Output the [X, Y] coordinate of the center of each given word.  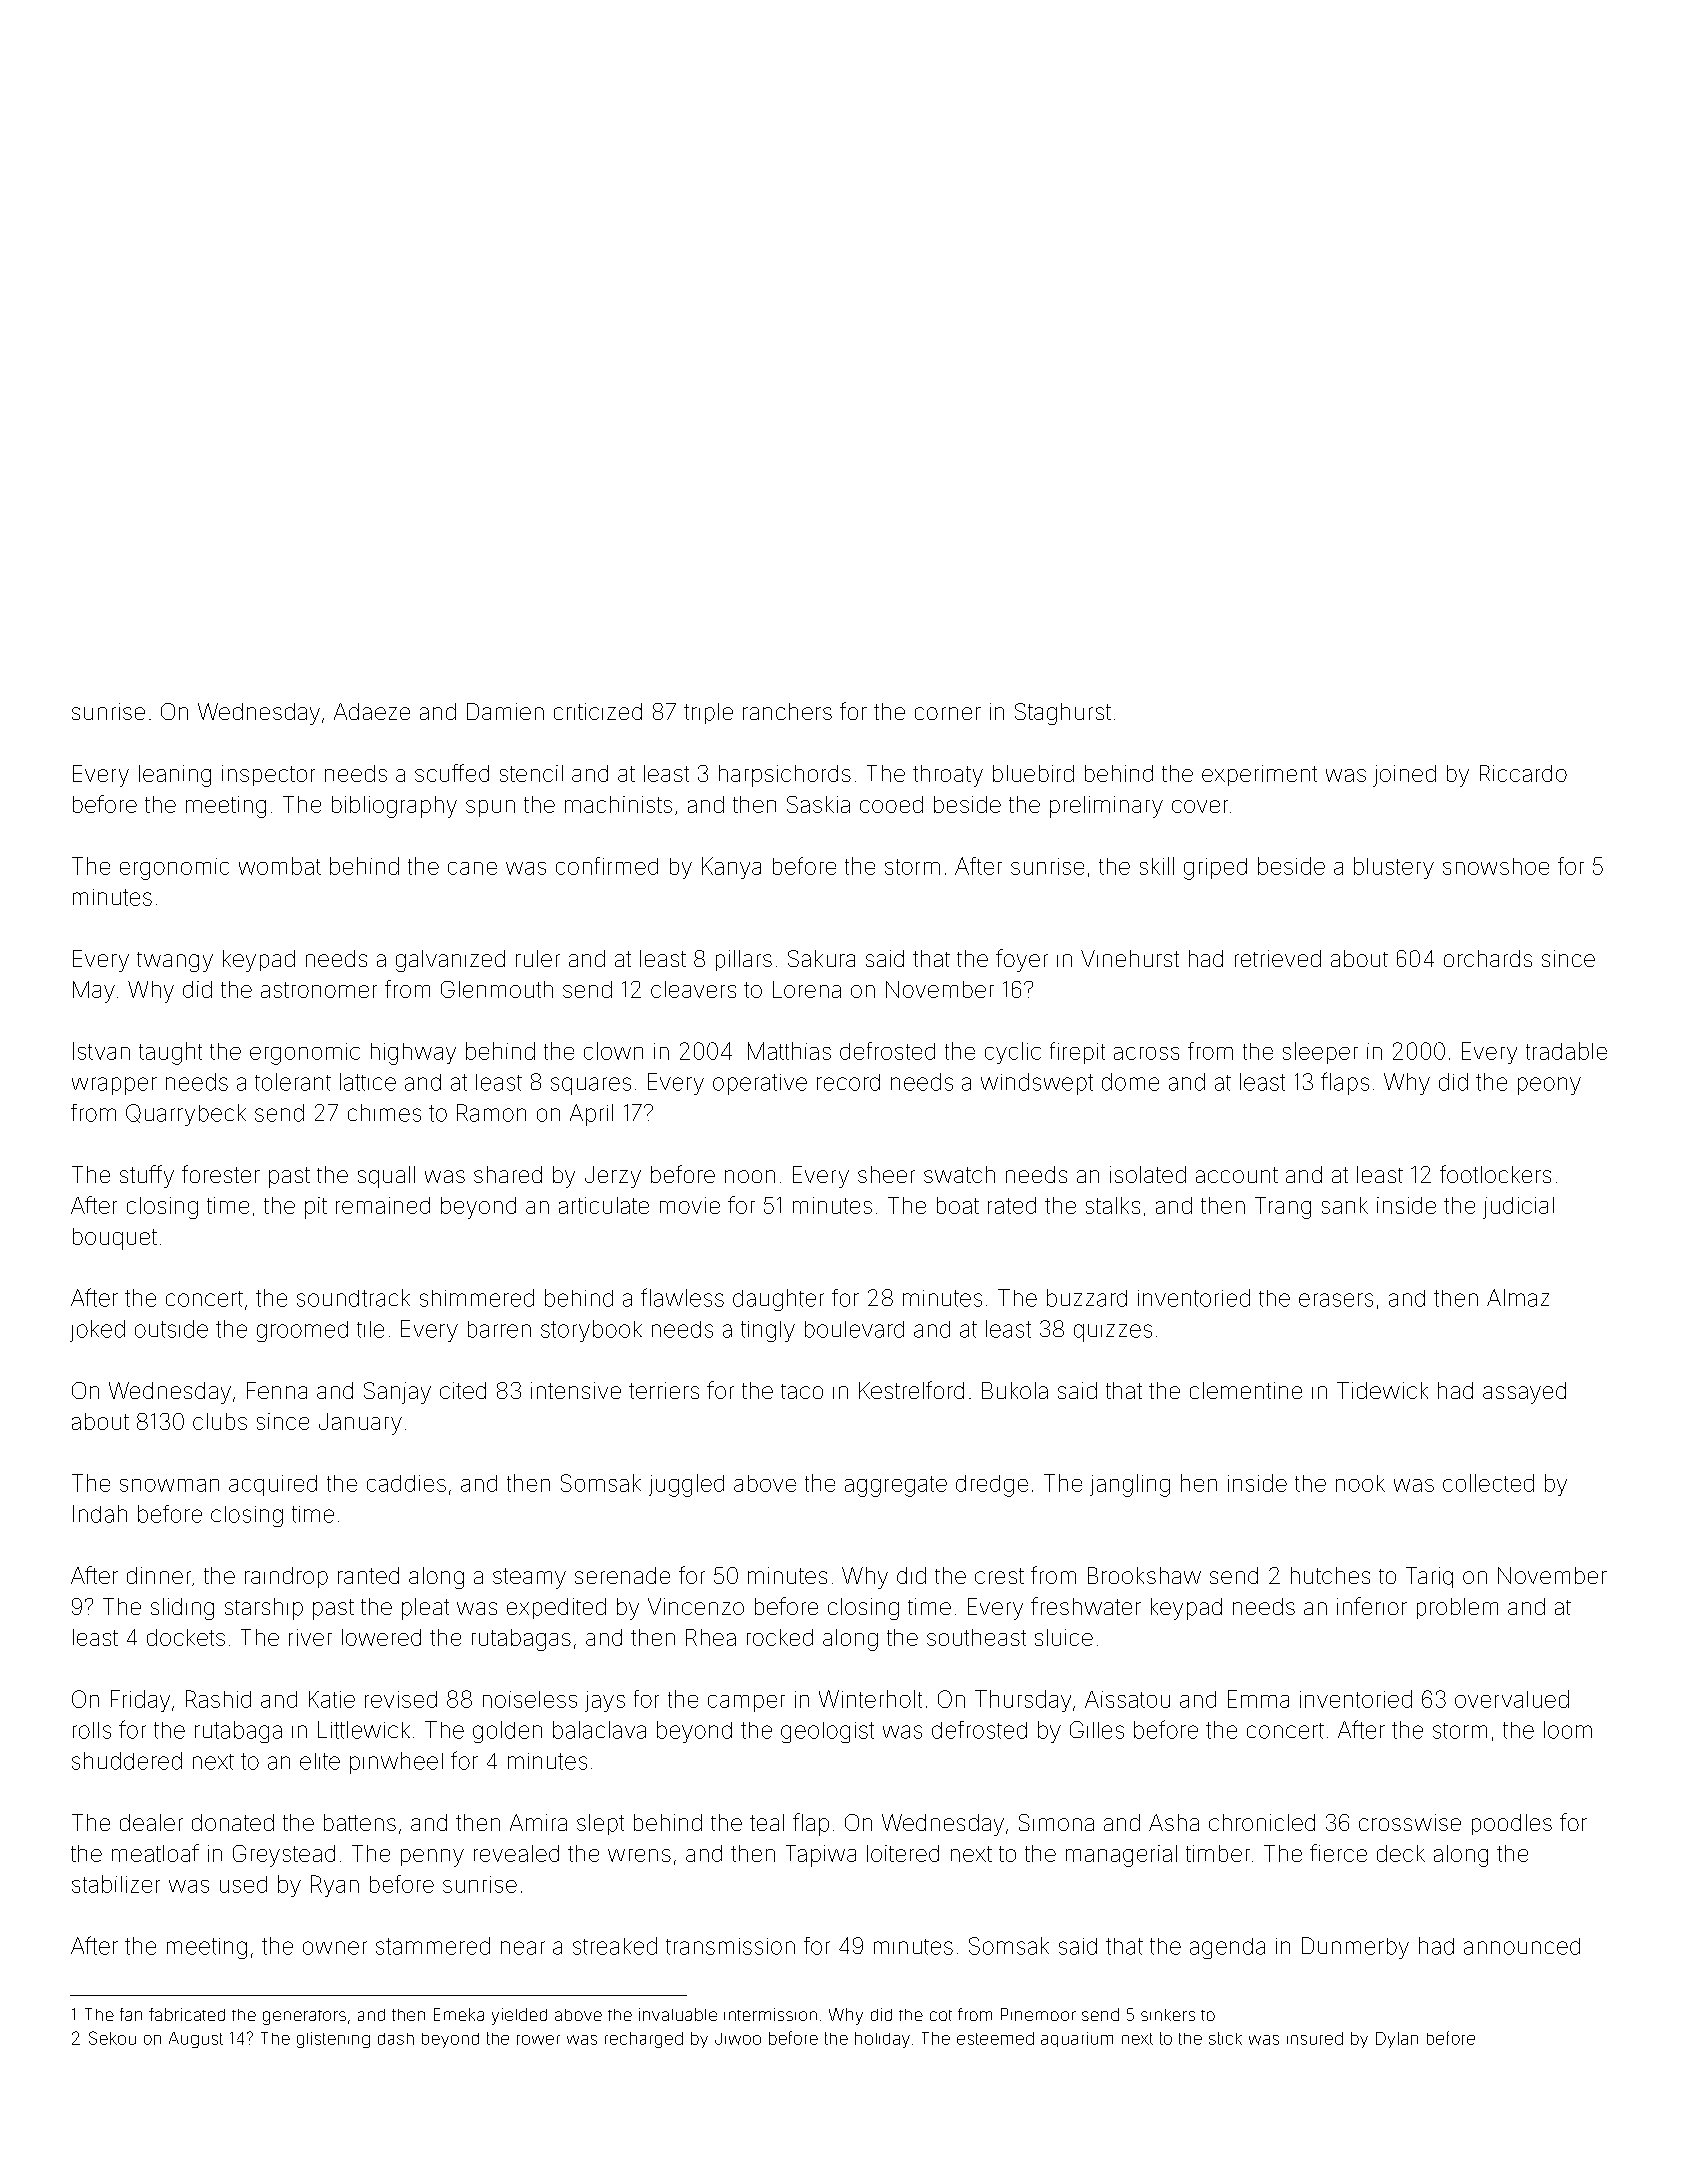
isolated [1148, 1174]
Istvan [101, 1051]
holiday [882, 2040]
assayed [1524, 1393]
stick [1225, 2038]
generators [304, 2017]
